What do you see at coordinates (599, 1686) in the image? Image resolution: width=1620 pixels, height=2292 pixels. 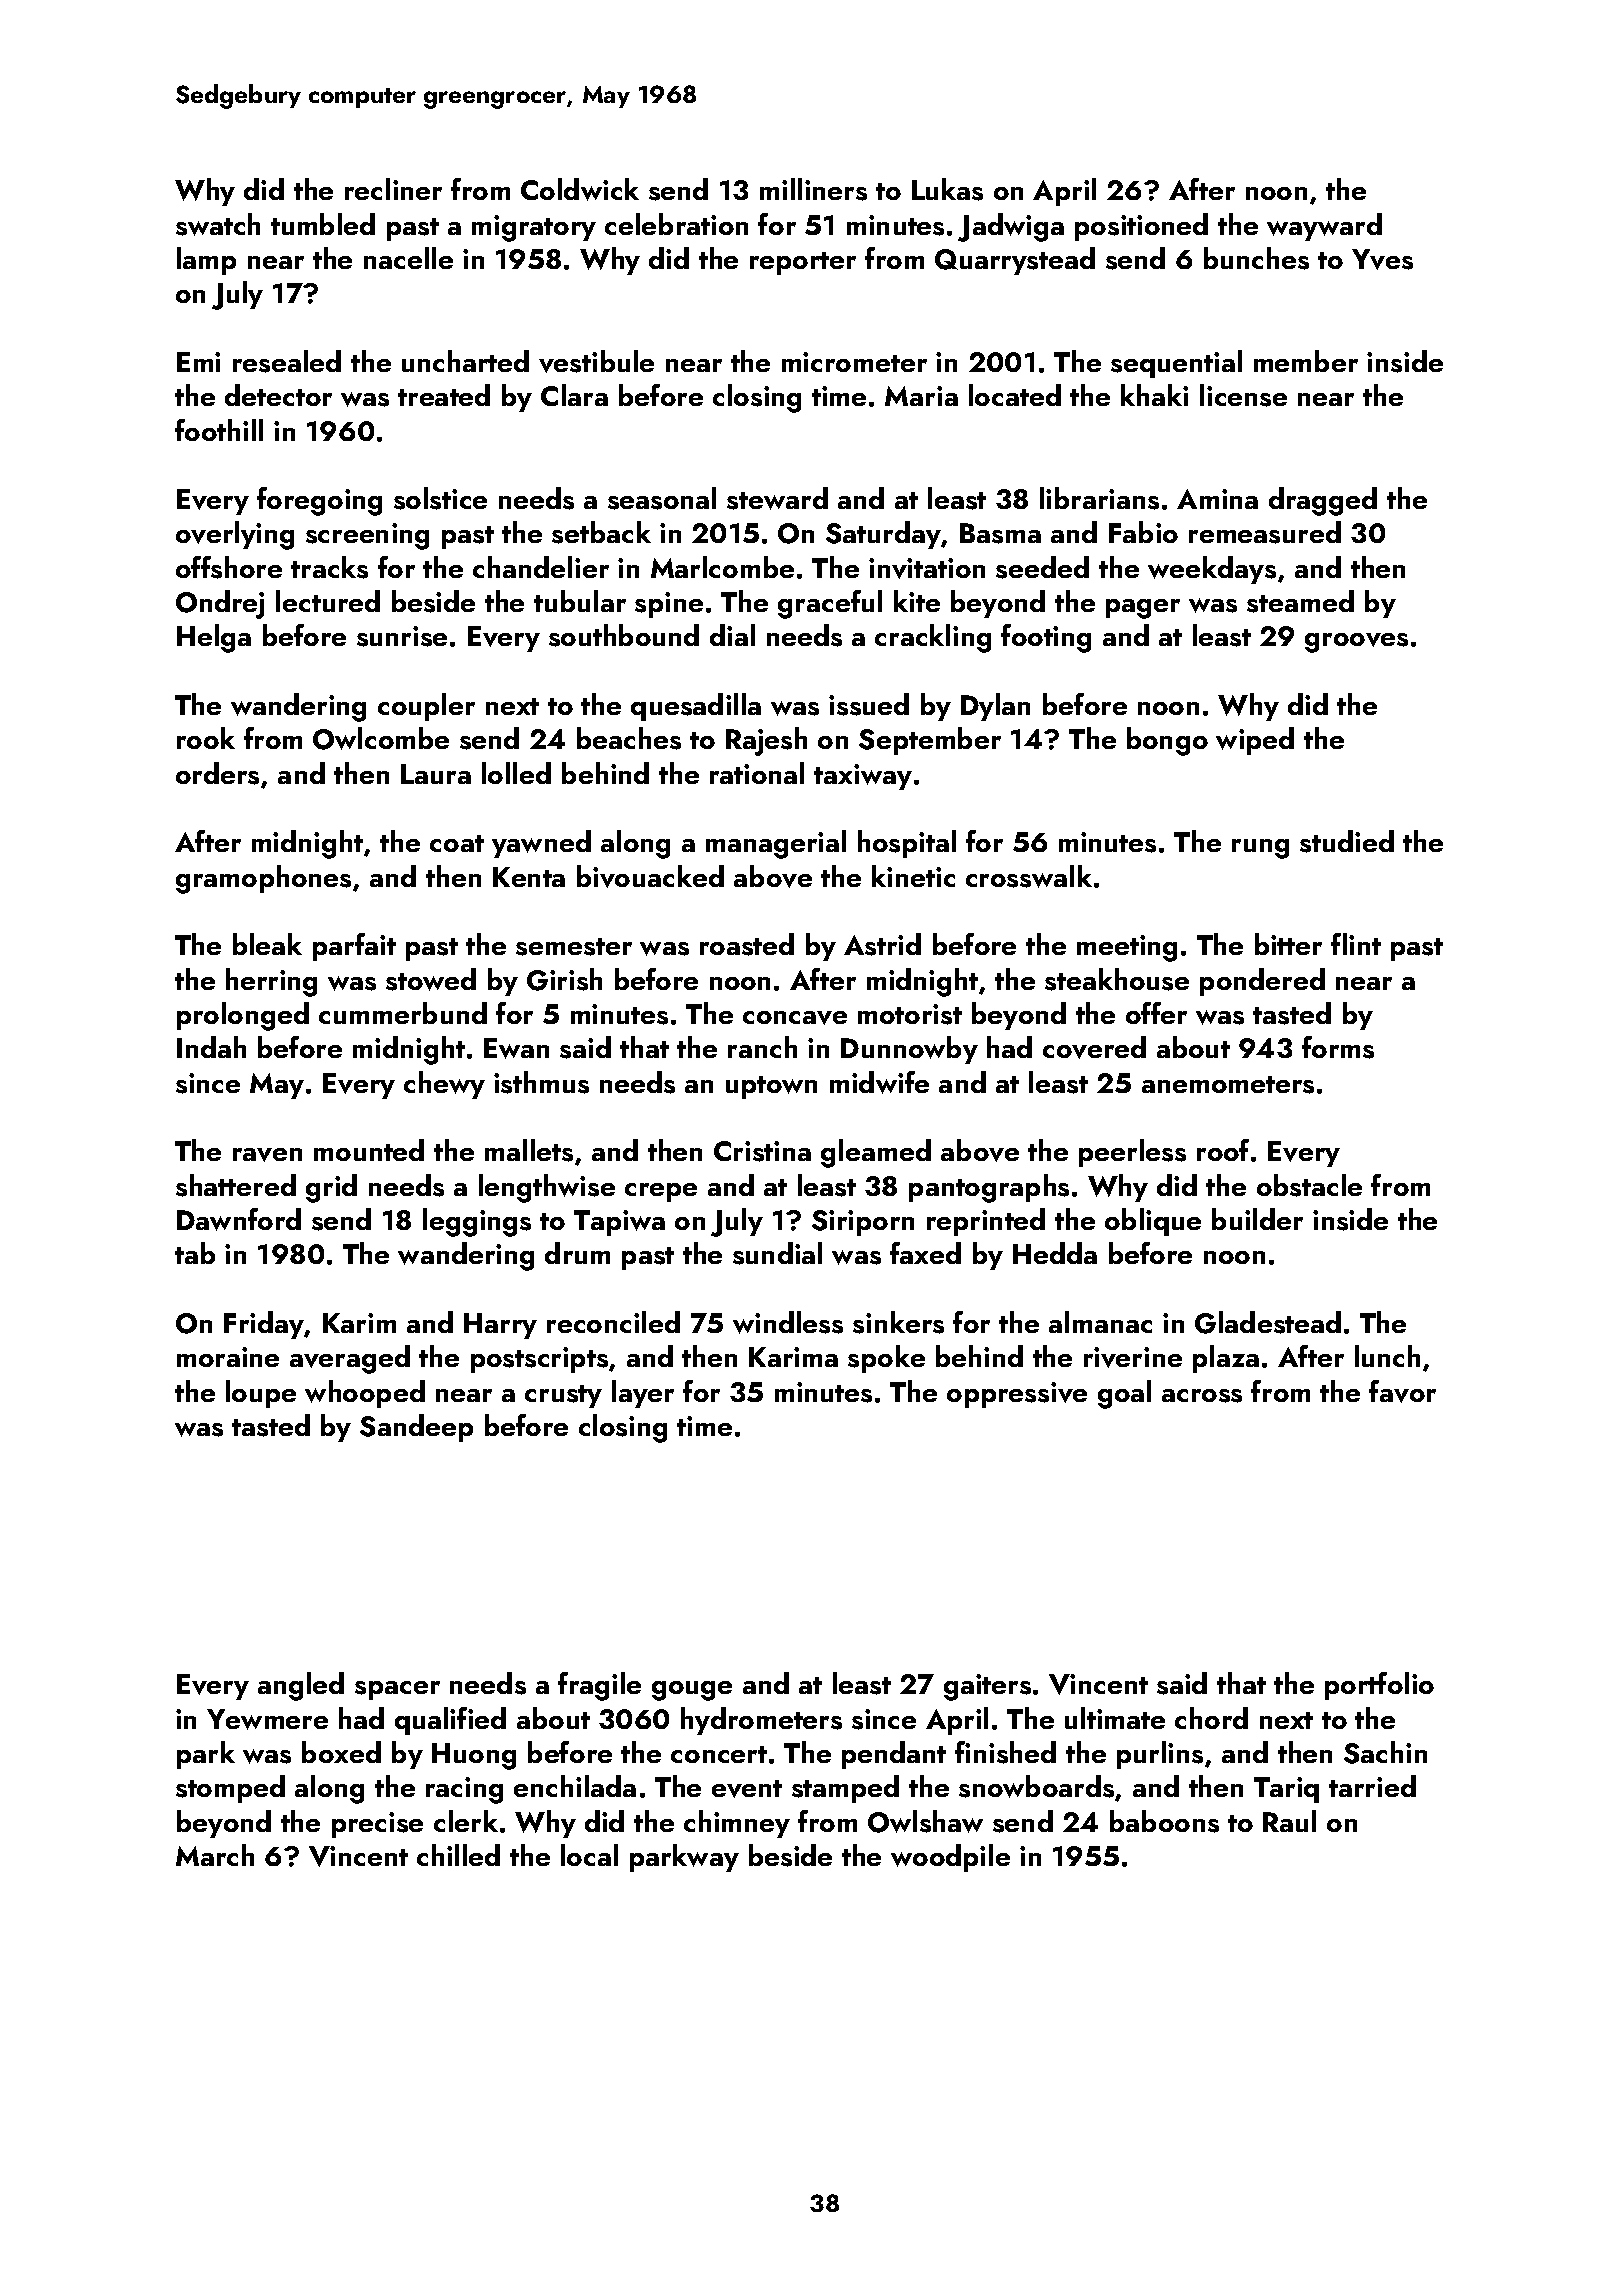 I see `fragile` at bounding box center [599, 1686].
